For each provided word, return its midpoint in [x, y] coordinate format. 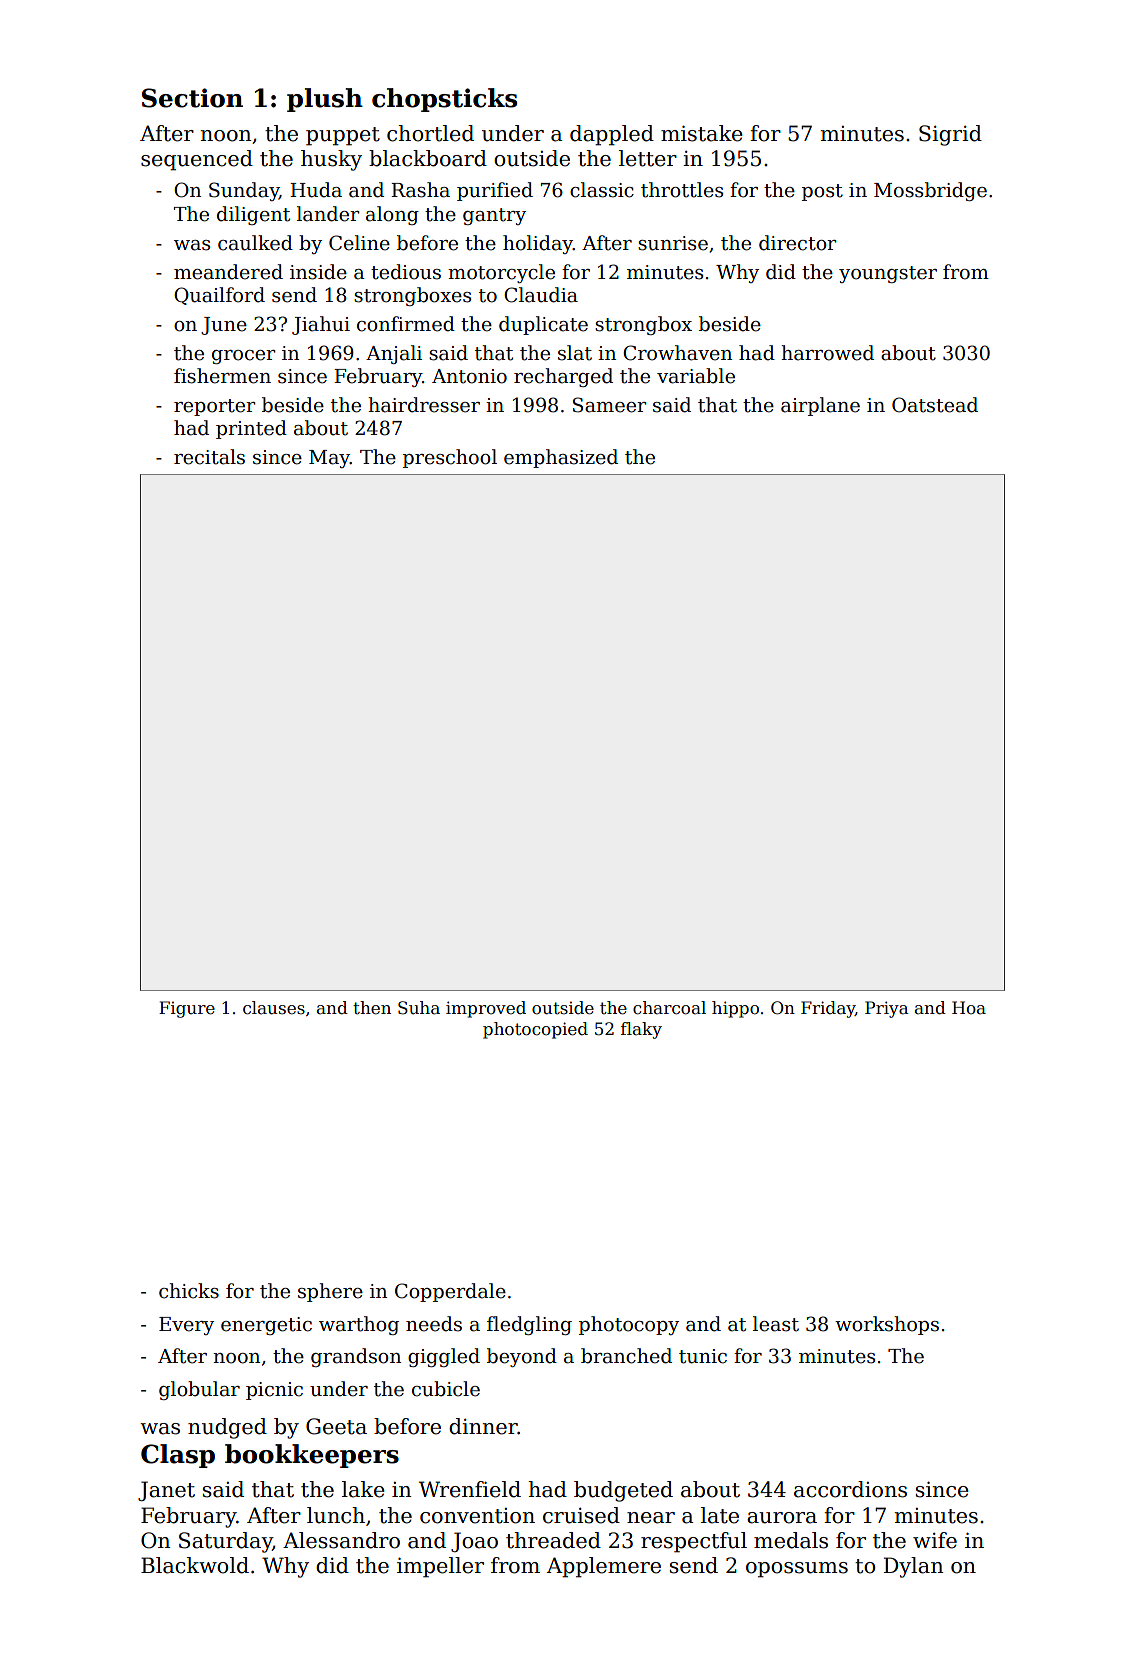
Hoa [969, 1007]
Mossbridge [930, 191]
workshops [887, 1325]
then [372, 1008]
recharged [563, 377]
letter [648, 158]
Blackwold [195, 1565]
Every [186, 1326]
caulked [255, 243]
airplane [820, 406]
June [224, 326]
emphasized [561, 458]
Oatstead [935, 405]
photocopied [535, 1030]
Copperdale [450, 1292]
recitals [209, 457]
